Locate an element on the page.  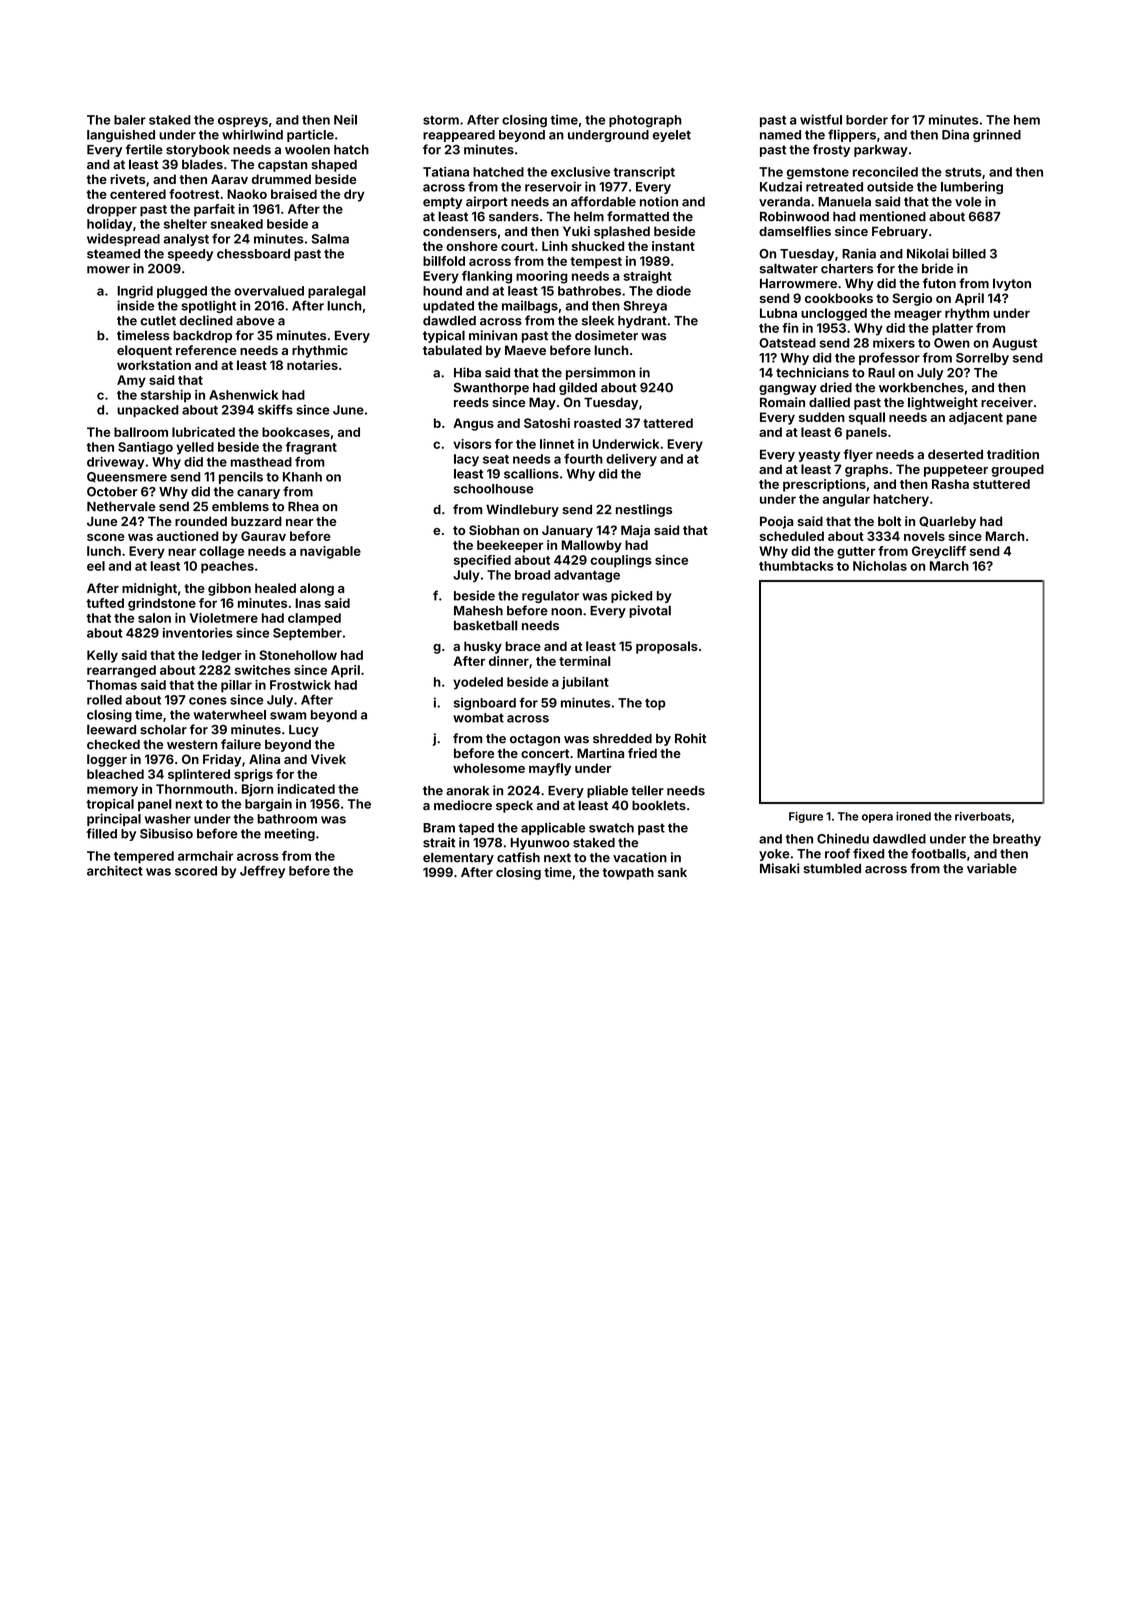
Nicholas is located at coordinates (880, 566).
